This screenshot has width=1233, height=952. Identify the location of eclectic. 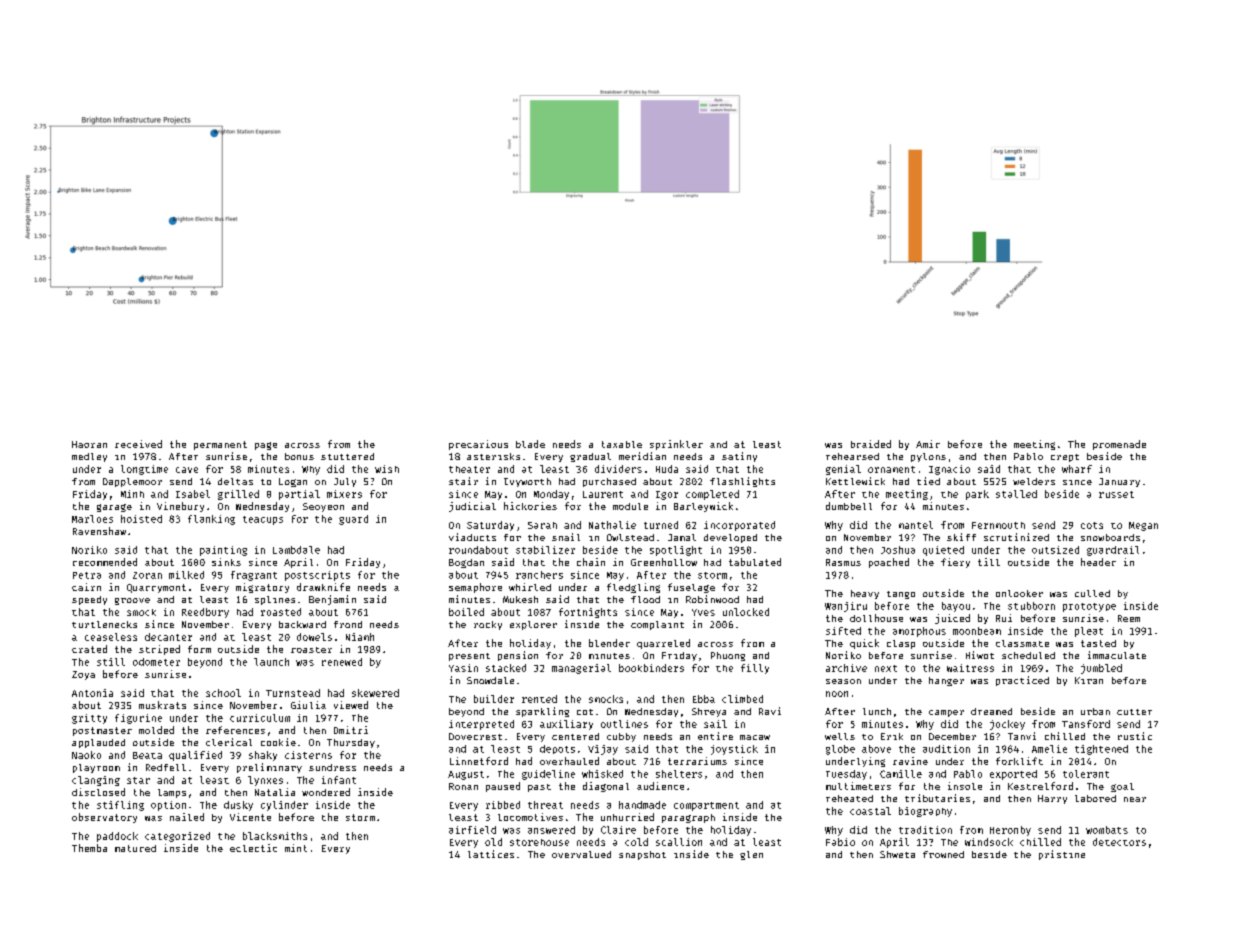
(253, 848).
